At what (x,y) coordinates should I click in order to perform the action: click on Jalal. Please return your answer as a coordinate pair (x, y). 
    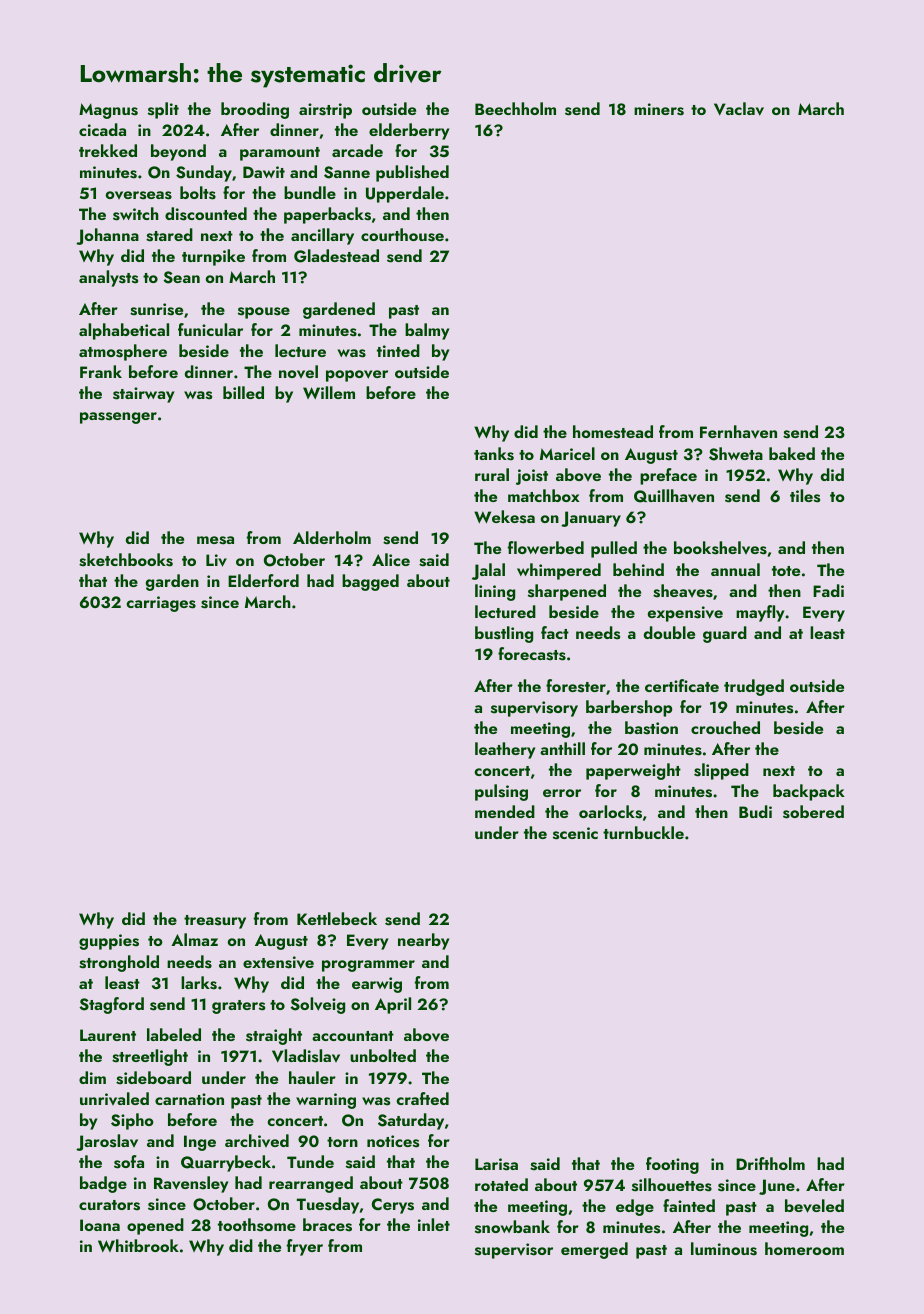
    Looking at the image, I should click on (488, 571).
